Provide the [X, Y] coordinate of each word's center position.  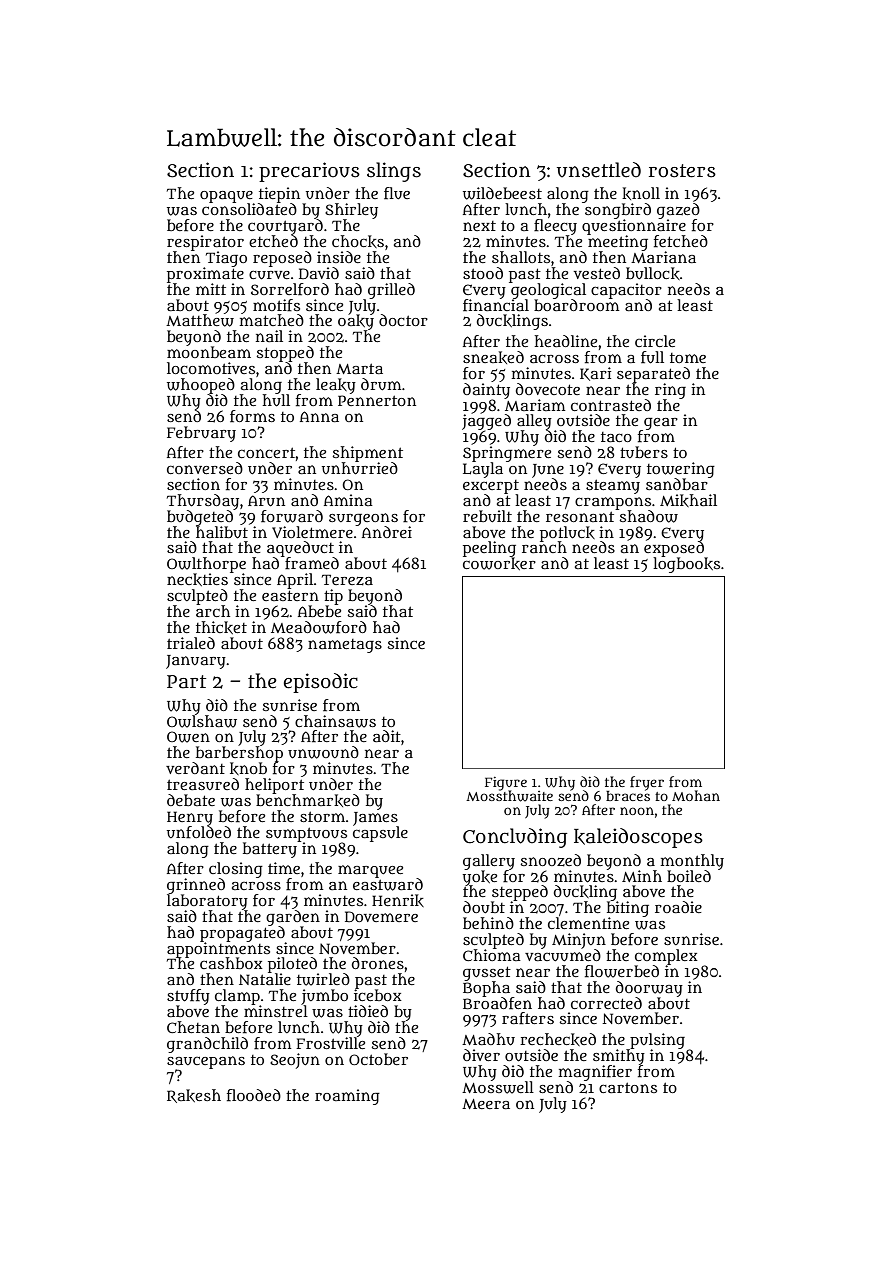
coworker [499, 564]
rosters [682, 171]
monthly [692, 862]
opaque [226, 197]
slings [394, 172]
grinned [196, 886]
